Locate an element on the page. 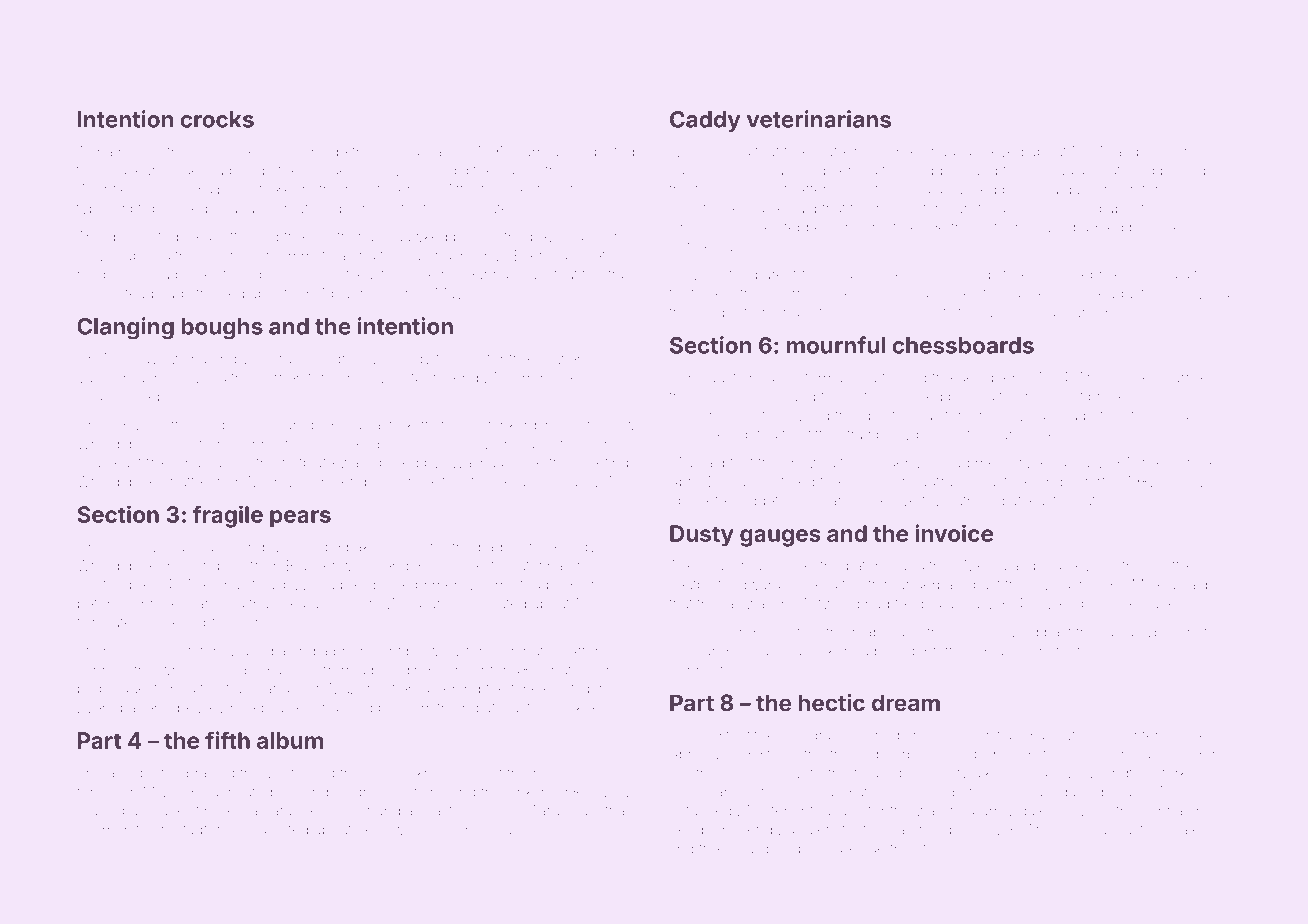 This document has height=924, width=1308. Lindiwe is located at coordinates (262, 547).
